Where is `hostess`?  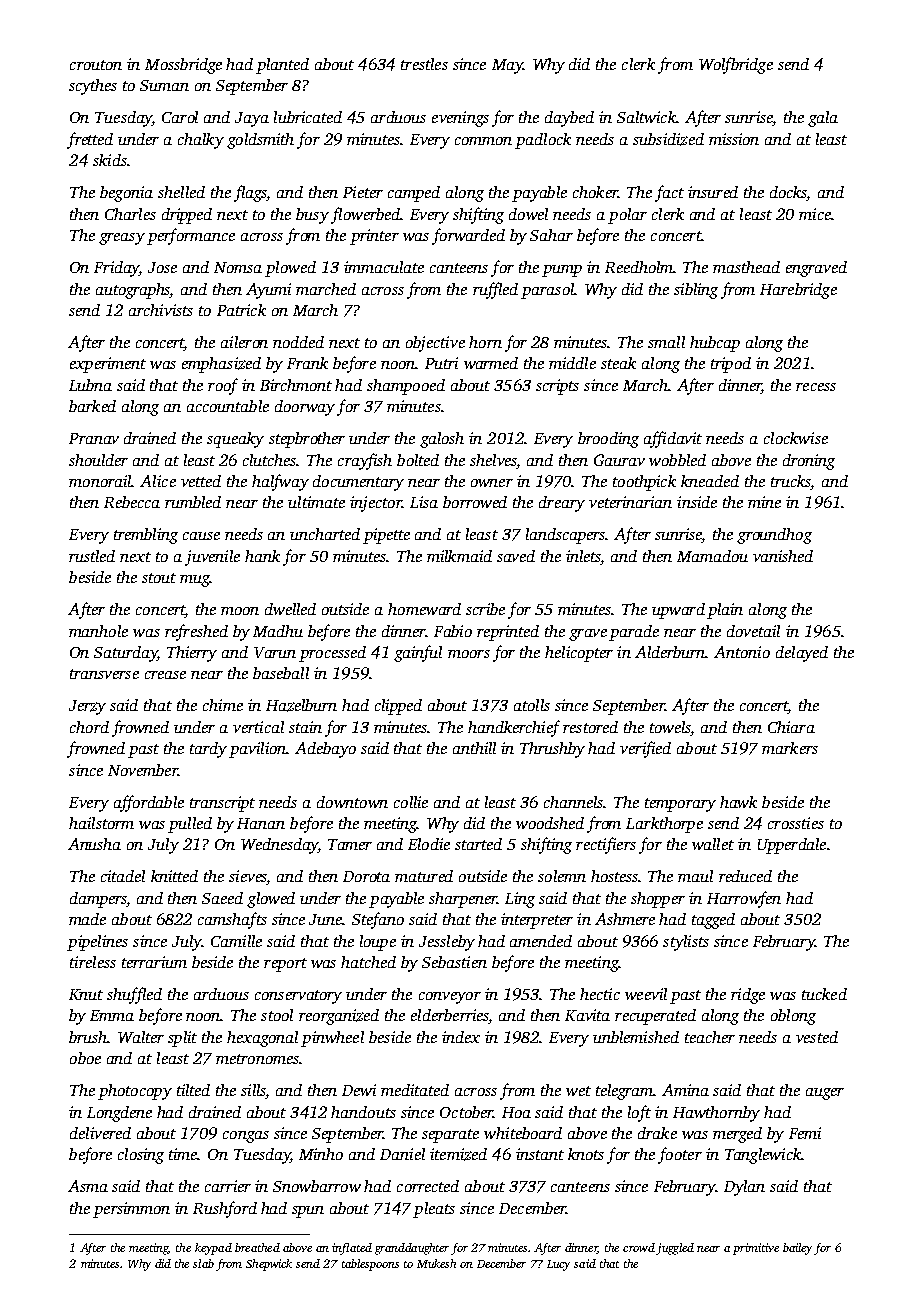
hostess is located at coordinates (615, 876).
